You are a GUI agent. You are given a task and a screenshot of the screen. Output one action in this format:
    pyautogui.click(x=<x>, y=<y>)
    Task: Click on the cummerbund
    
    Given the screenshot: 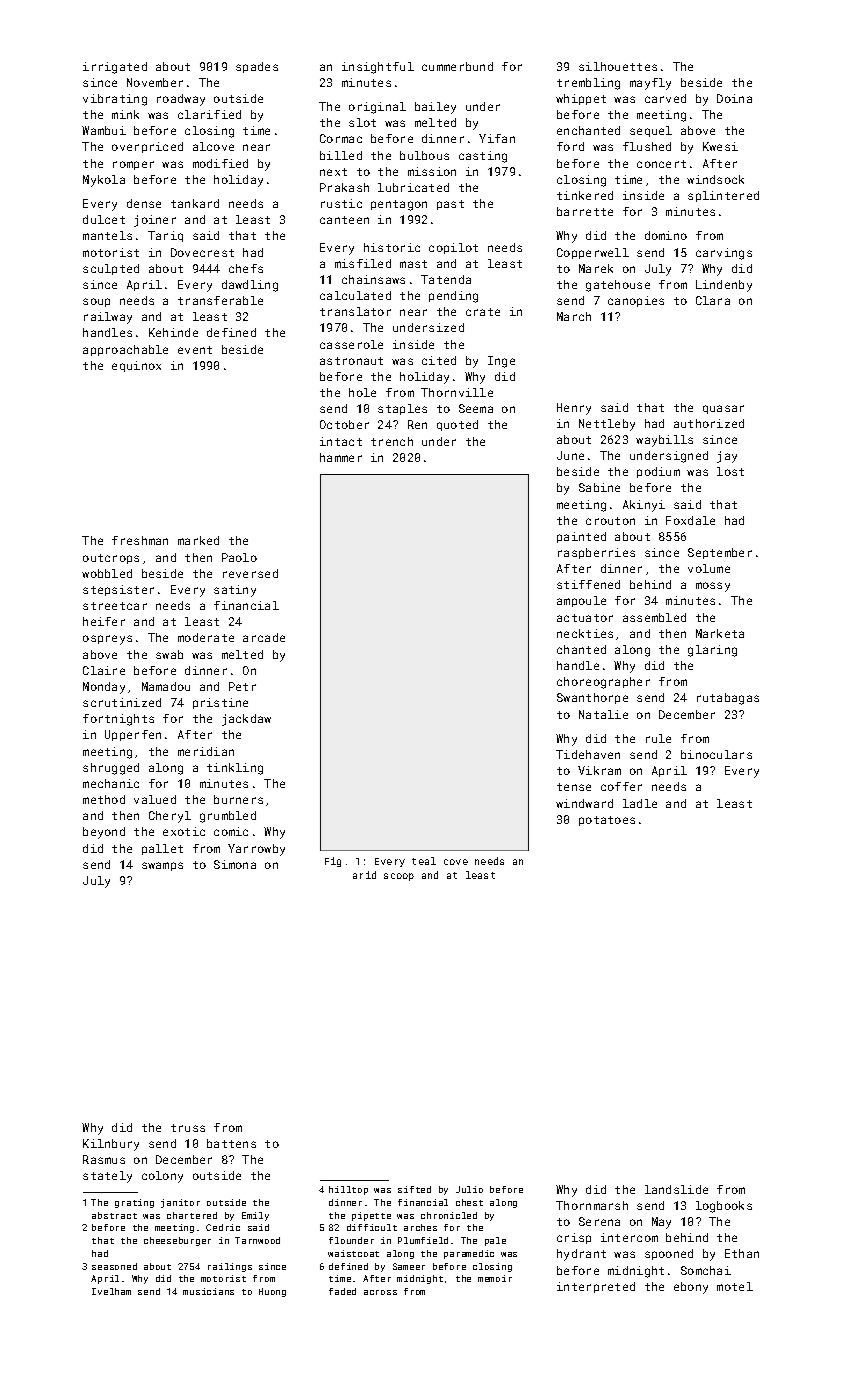 What is the action you would take?
    pyautogui.click(x=457, y=66)
